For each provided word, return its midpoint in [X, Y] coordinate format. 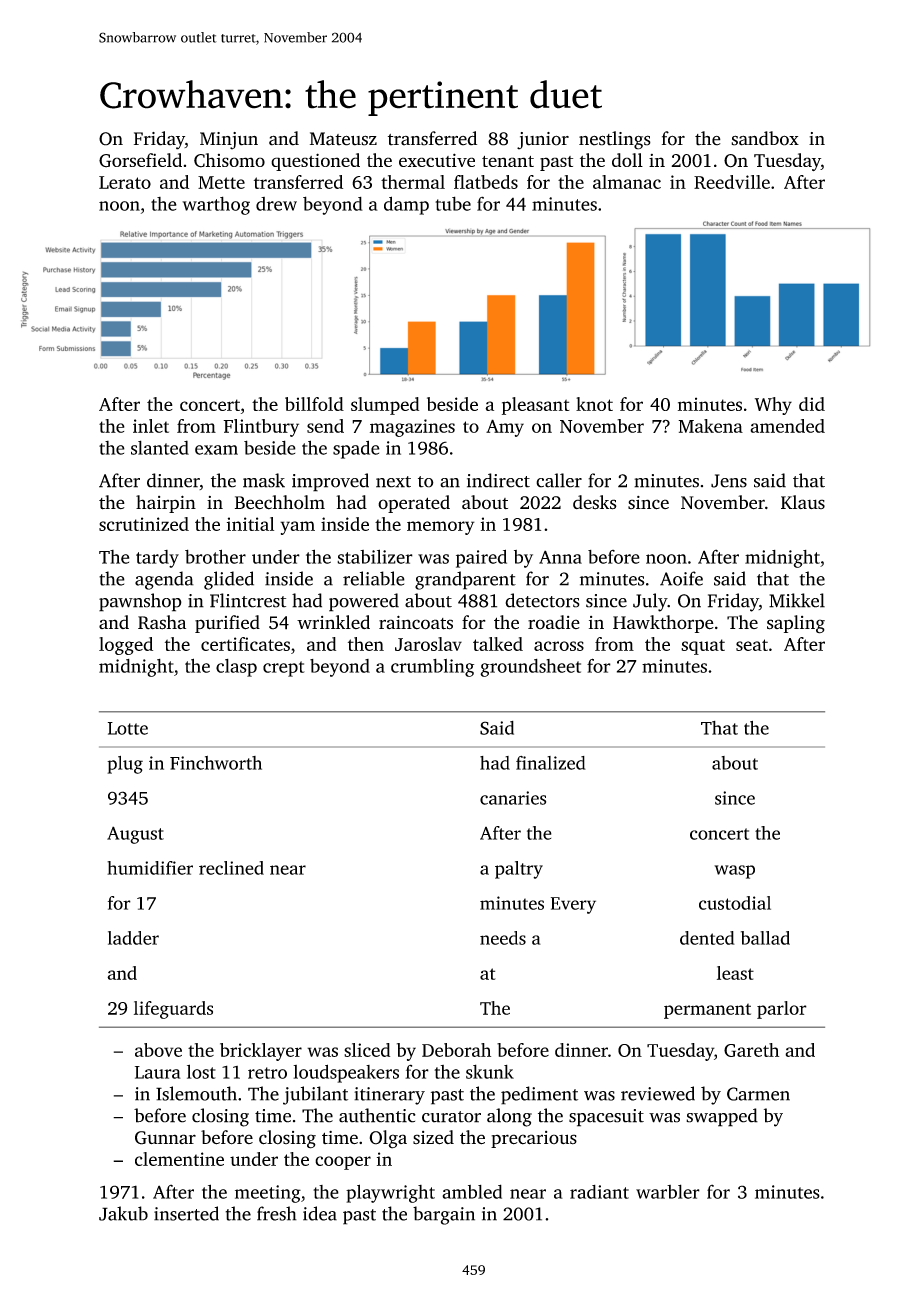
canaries [513, 798]
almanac [627, 182]
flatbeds [486, 182]
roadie [554, 622]
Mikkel [797, 600]
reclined [231, 868]
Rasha [162, 622]
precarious [534, 1139]
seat [752, 645]
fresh [277, 1213]
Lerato [125, 182]
